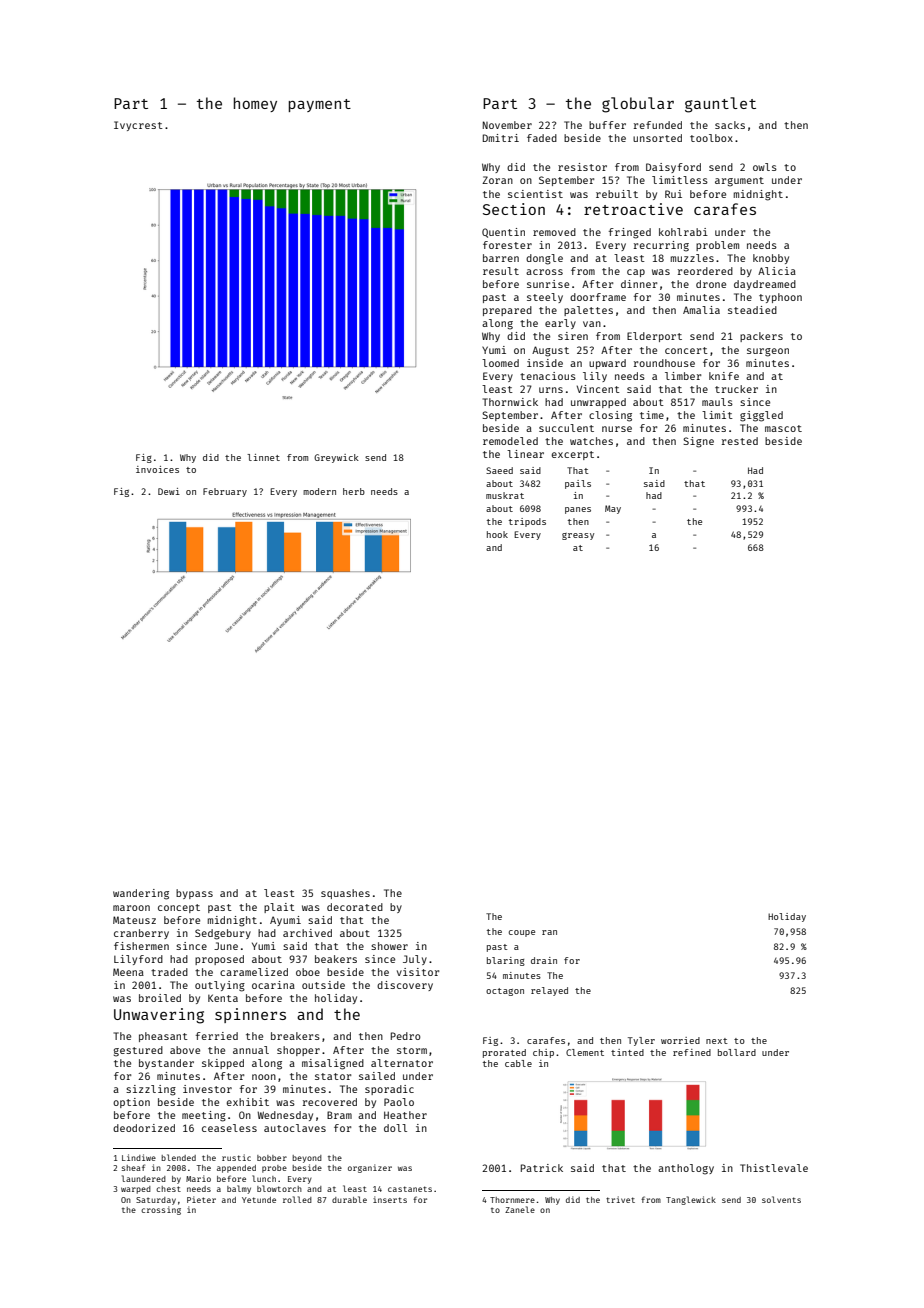  What do you see at coordinates (161, 1210) in the document?
I see `crossing` at bounding box center [161, 1210].
